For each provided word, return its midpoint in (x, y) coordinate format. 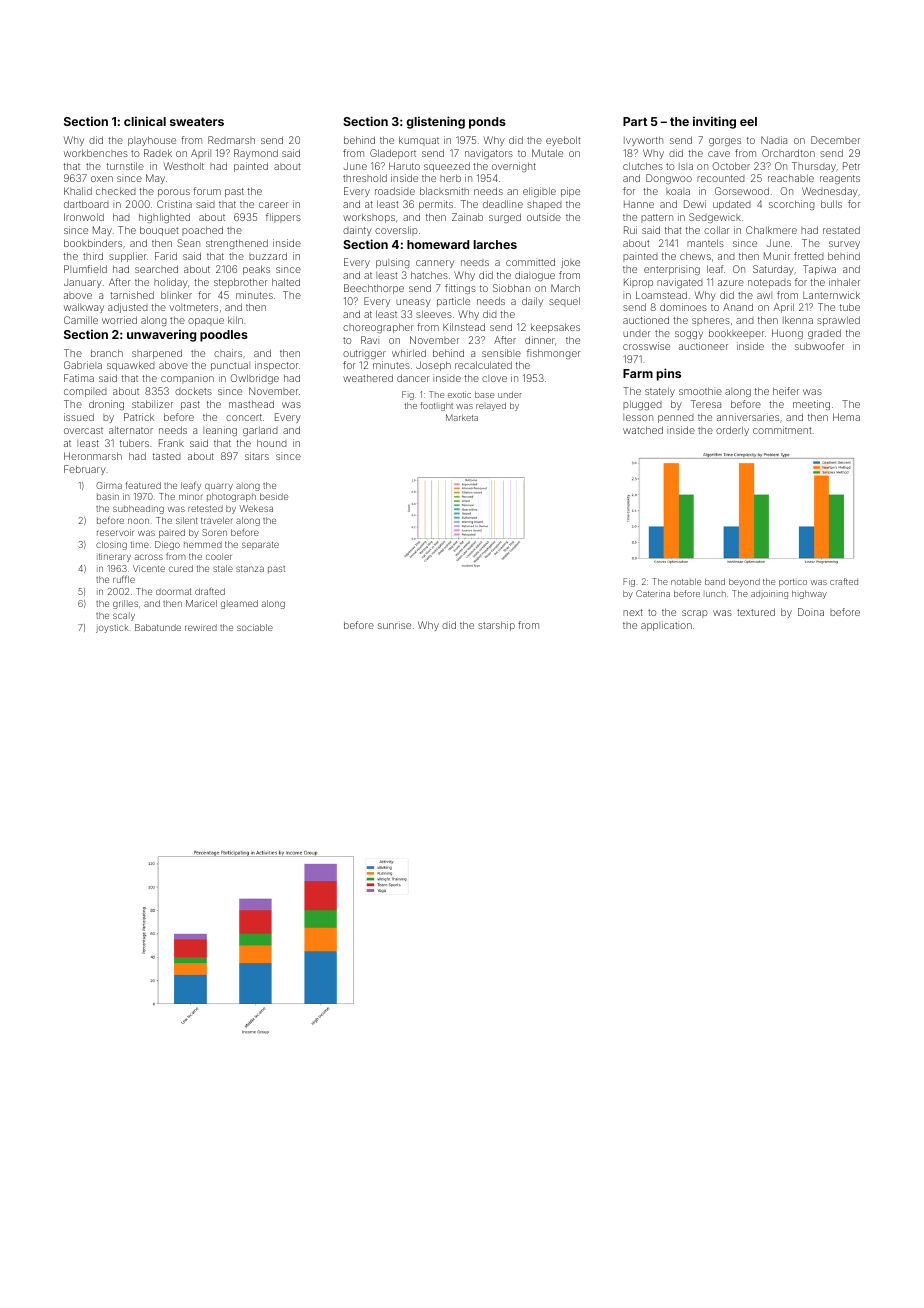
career (274, 205)
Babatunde (158, 627)
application (666, 626)
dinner (540, 340)
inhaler (844, 282)
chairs (228, 353)
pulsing (393, 263)
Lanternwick (831, 295)
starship (496, 626)
